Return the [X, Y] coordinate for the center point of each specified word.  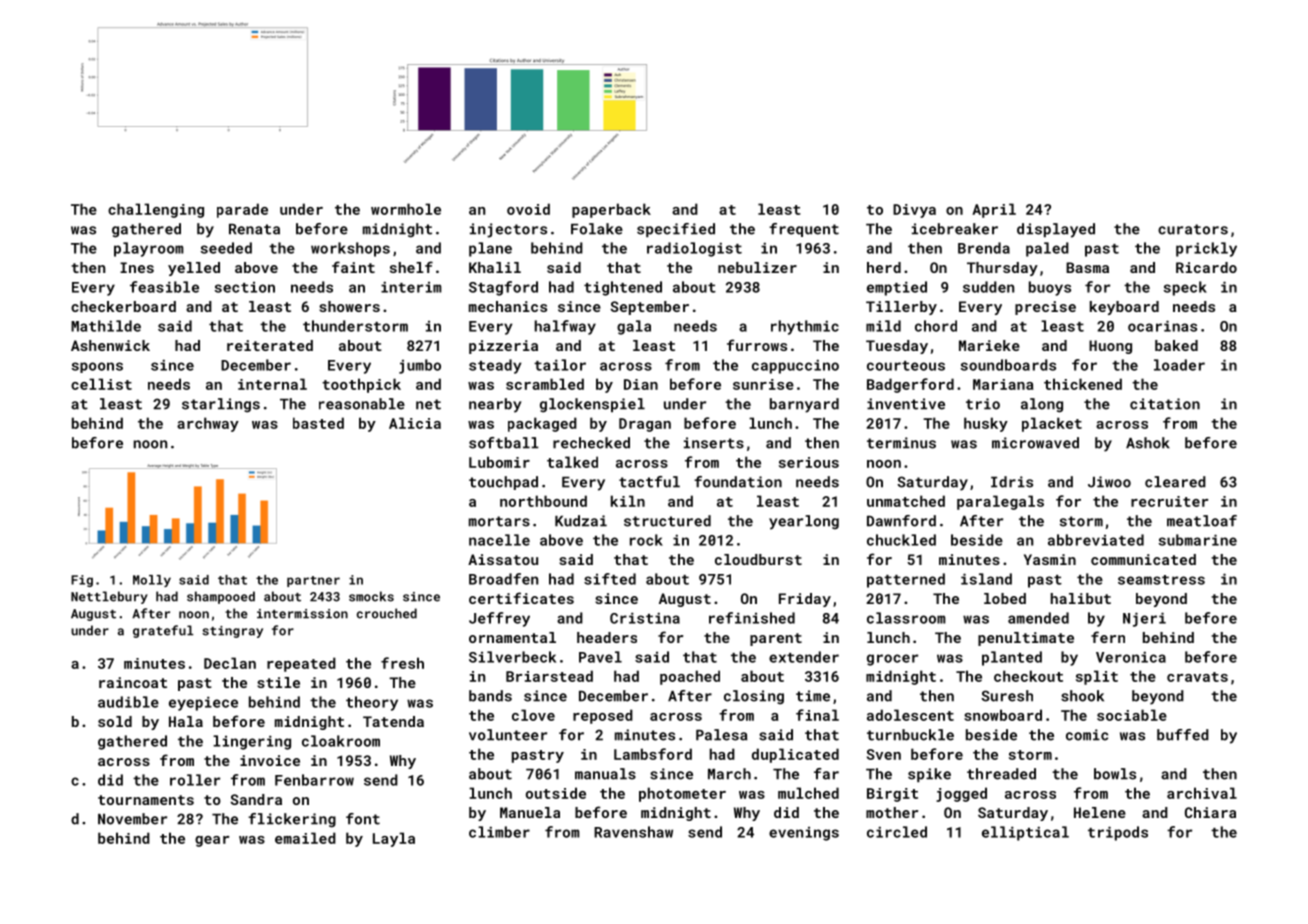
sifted [610, 579]
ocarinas [1162, 326]
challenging [156, 210]
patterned [906, 580]
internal [272, 384]
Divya [914, 211]
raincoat [133, 682]
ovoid [528, 209]
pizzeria [503, 347]
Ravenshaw [633, 832]
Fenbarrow [314, 780]
